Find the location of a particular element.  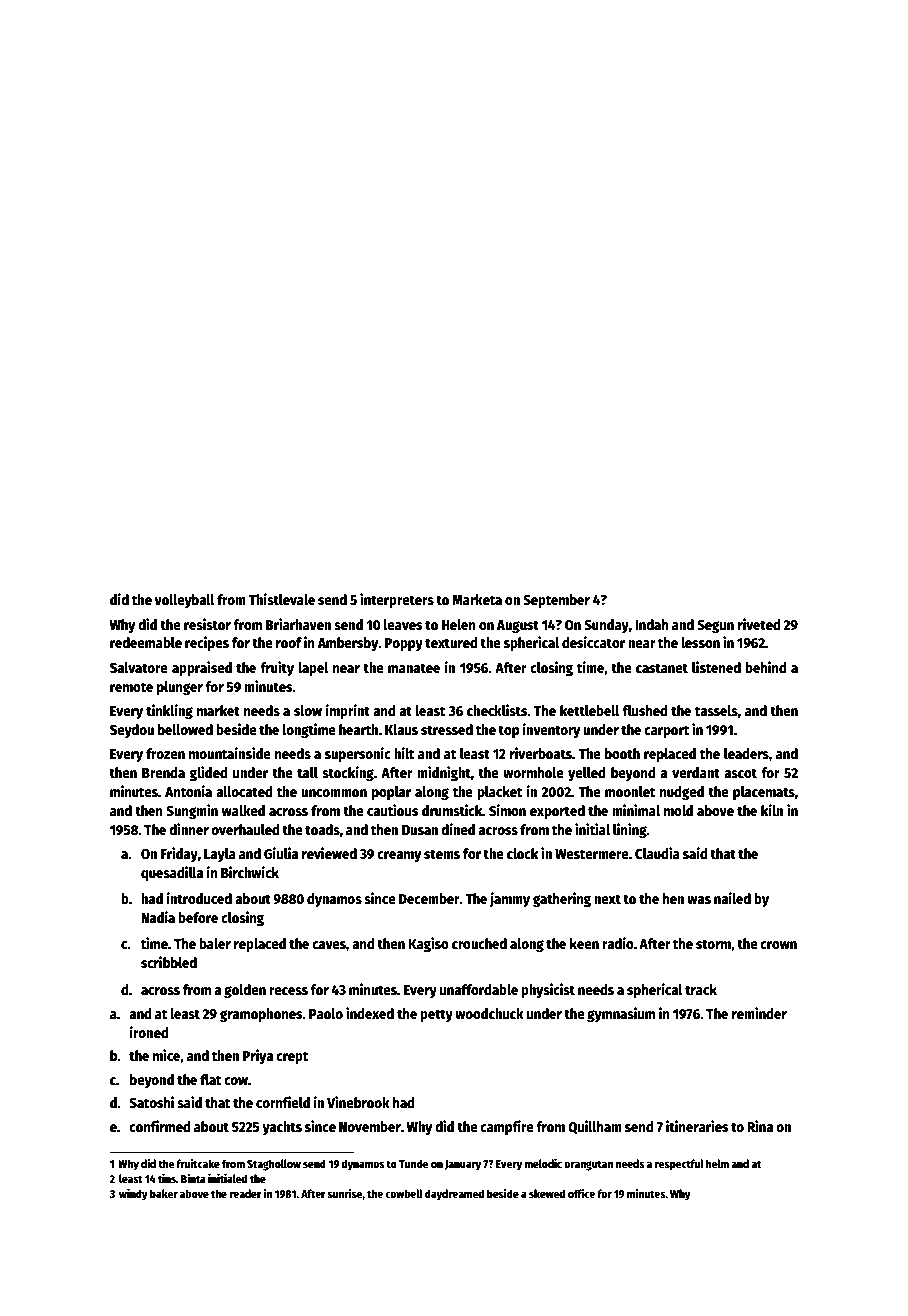

volleyball is located at coordinates (184, 601).
